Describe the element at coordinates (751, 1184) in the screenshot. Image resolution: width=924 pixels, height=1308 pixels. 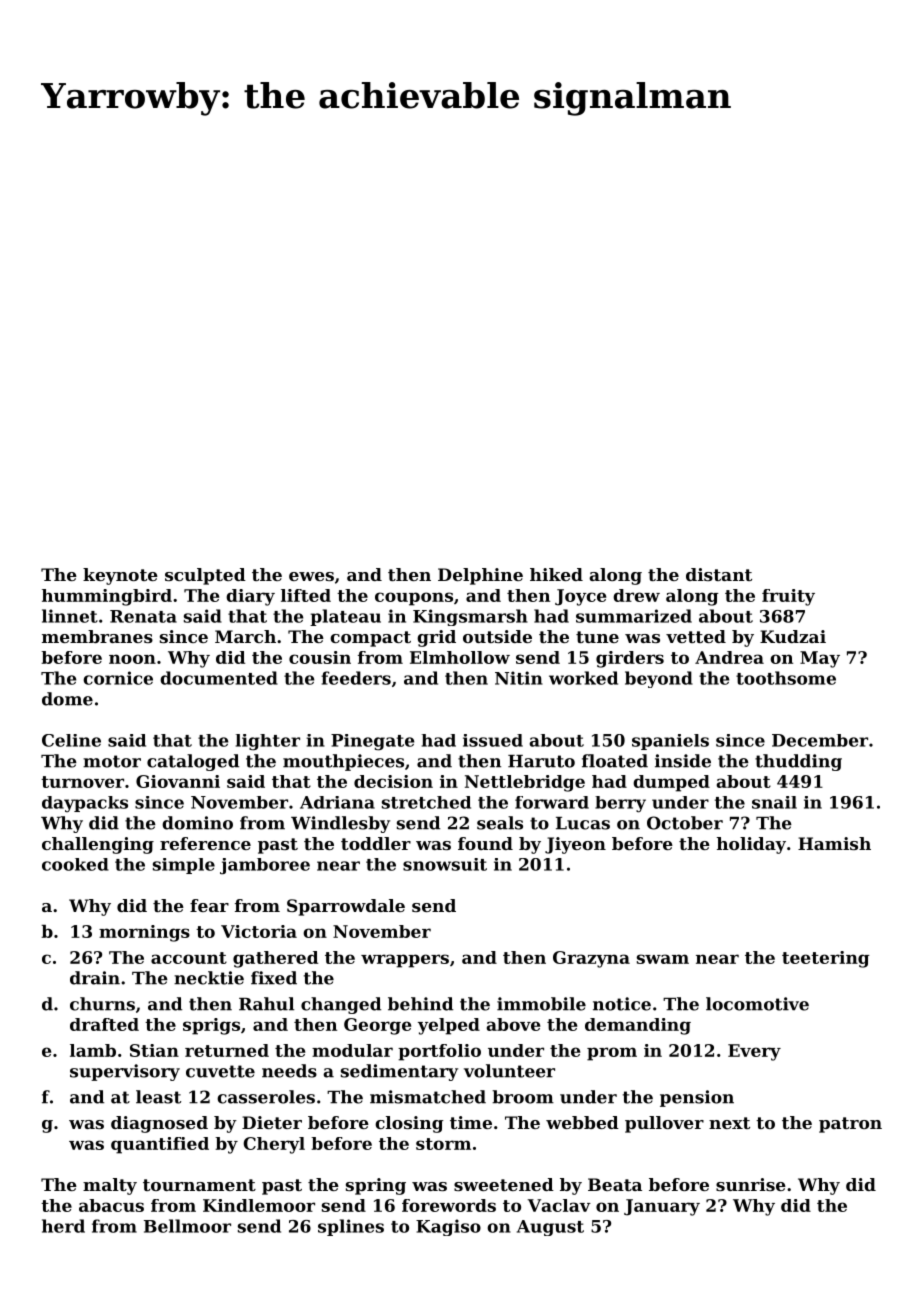
I see `sunrise` at that location.
